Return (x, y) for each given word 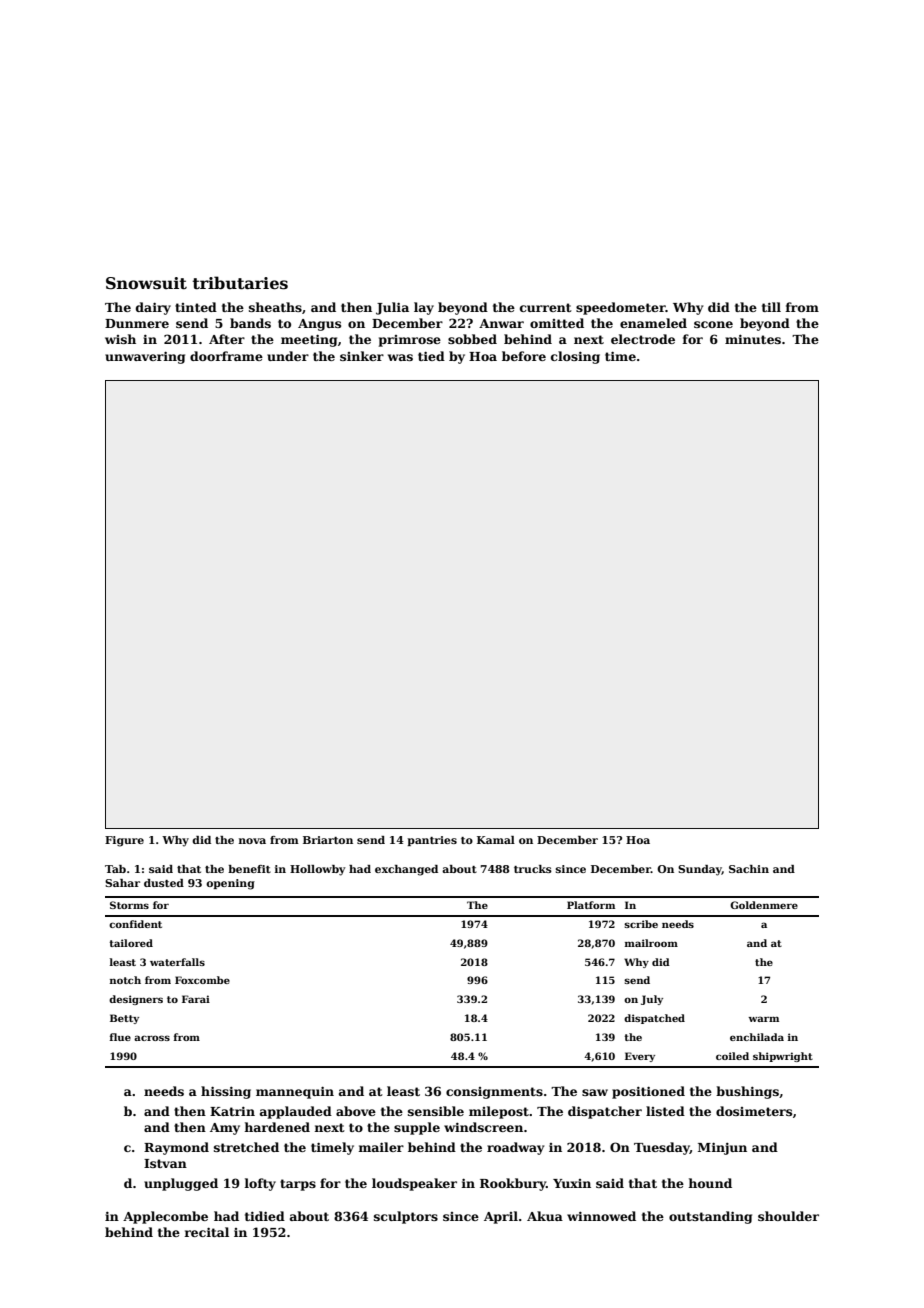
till (771, 307)
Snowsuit (146, 283)
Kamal (496, 840)
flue (120, 1037)
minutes (753, 339)
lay (424, 308)
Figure (124, 841)
